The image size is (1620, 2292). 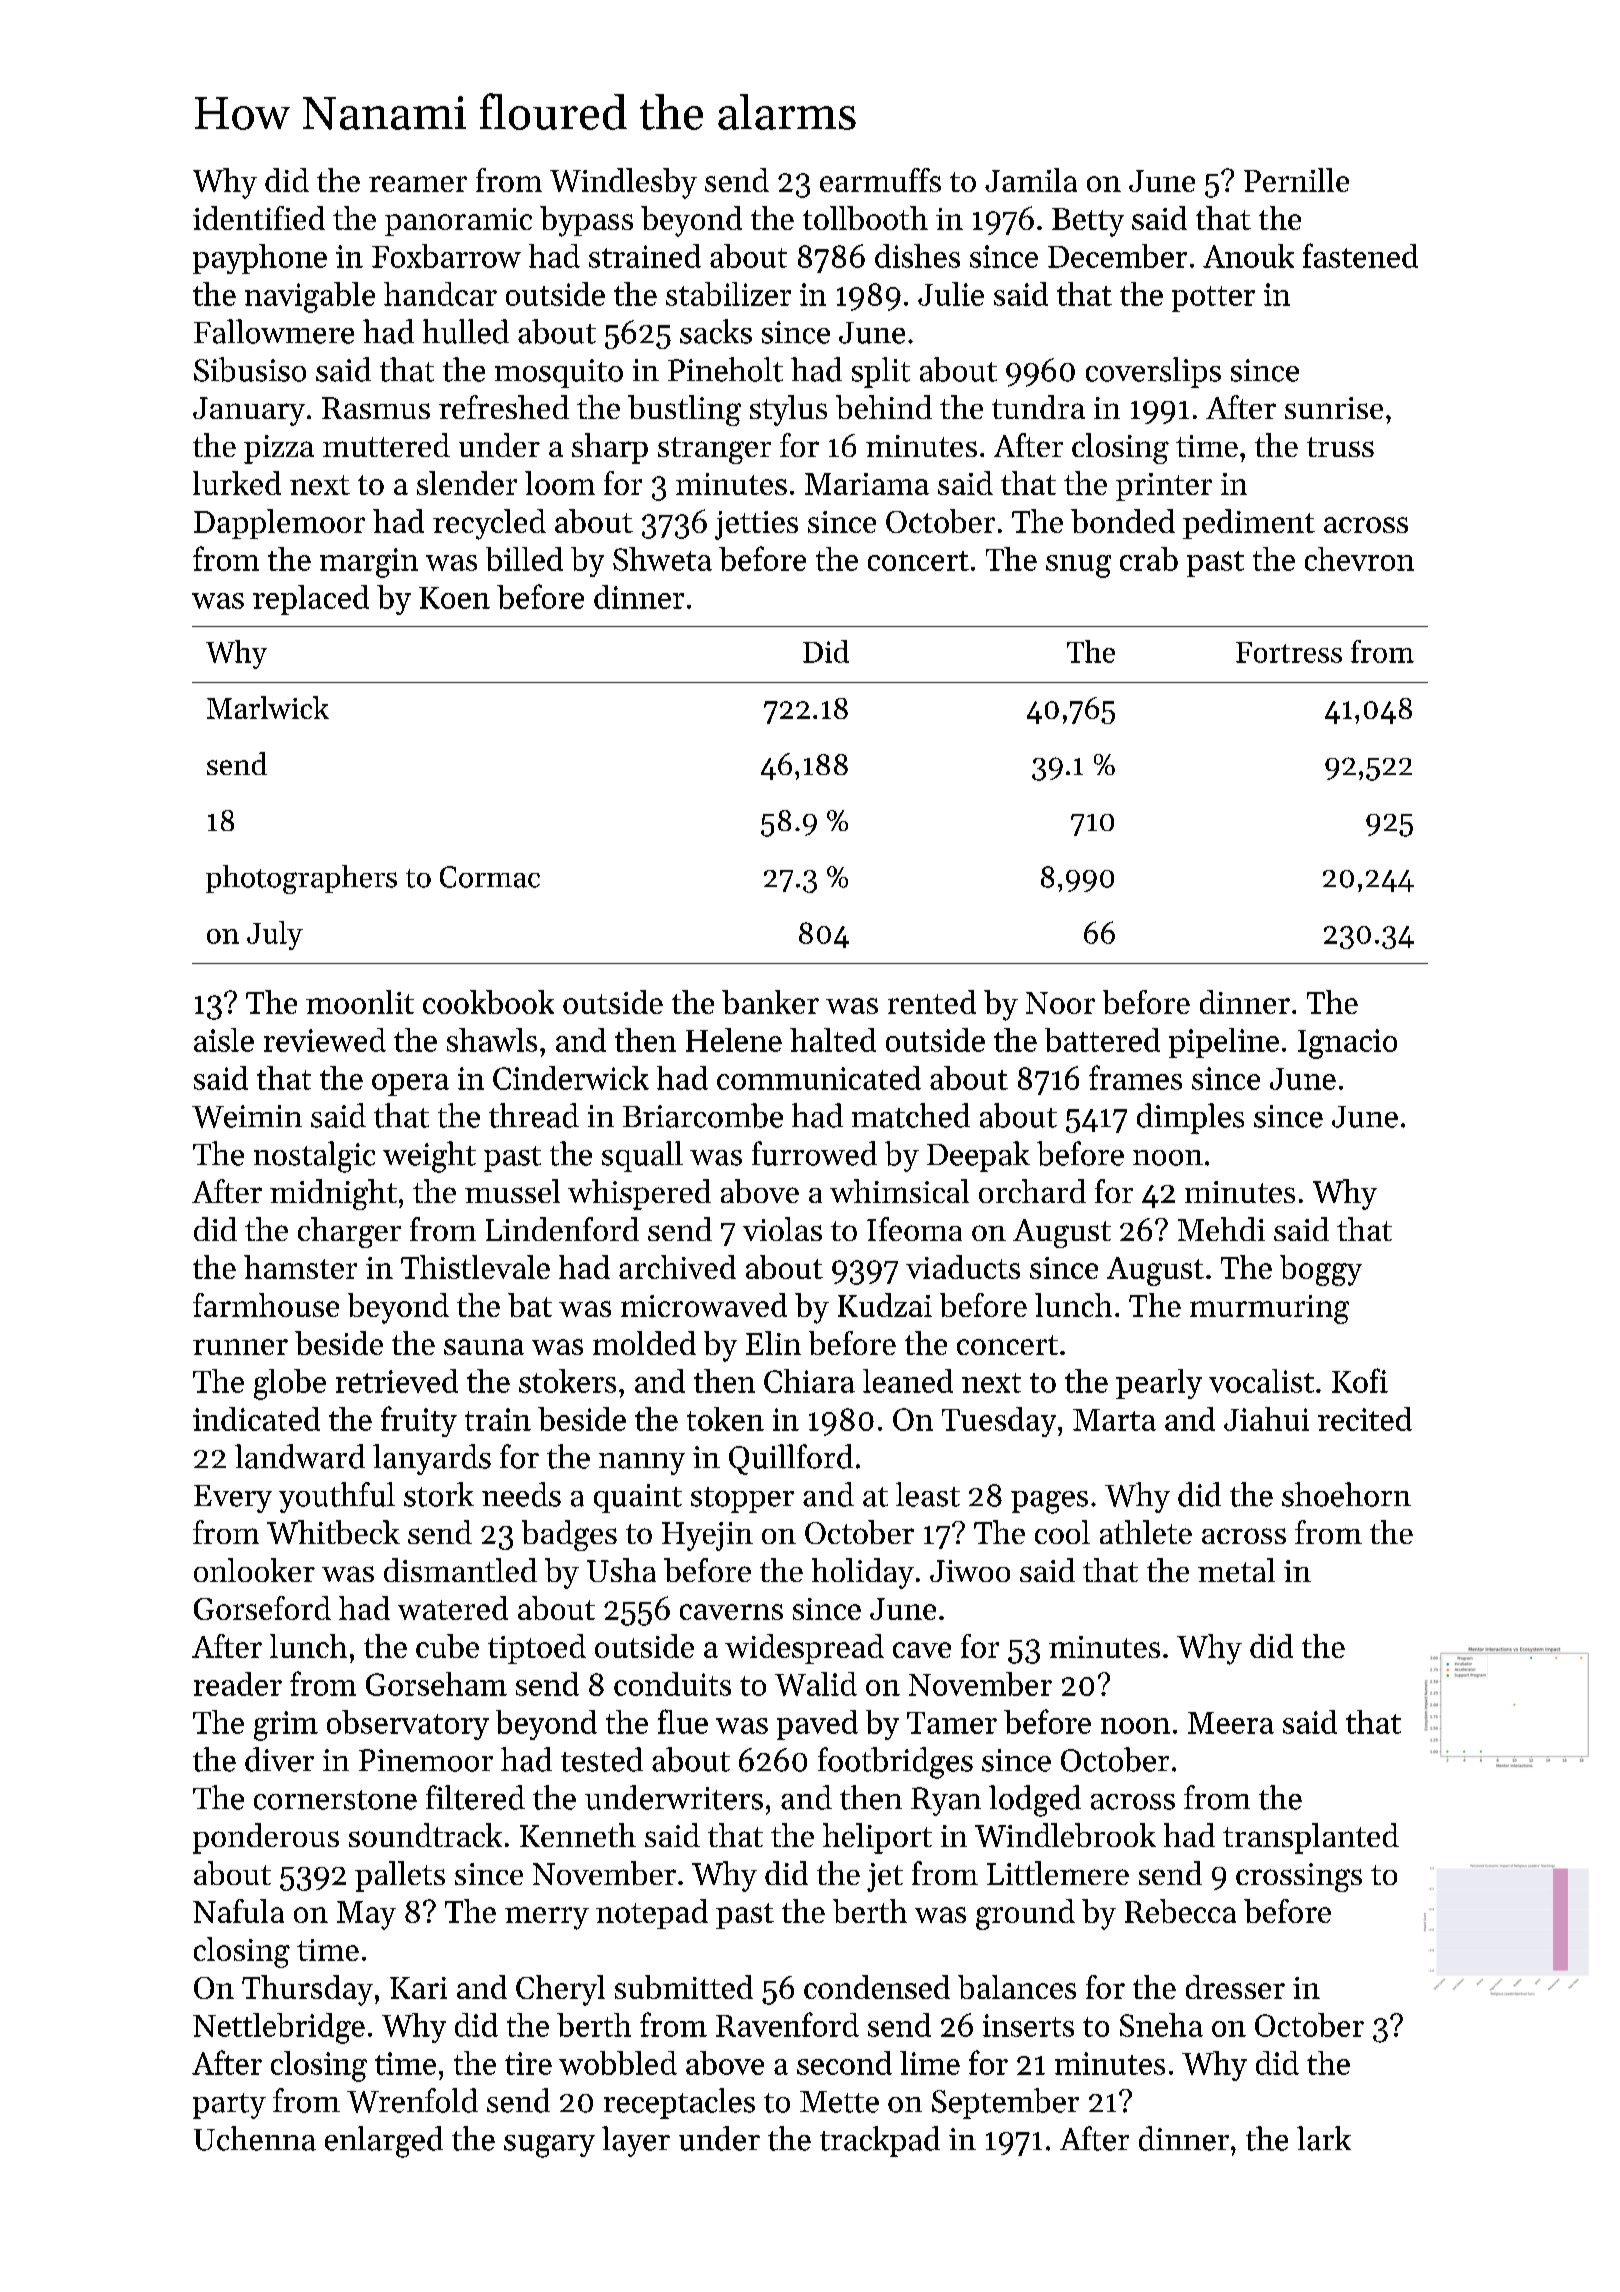 What do you see at coordinates (237, 483) in the image?
I see `lurked` at bounding box center [237, 483].
